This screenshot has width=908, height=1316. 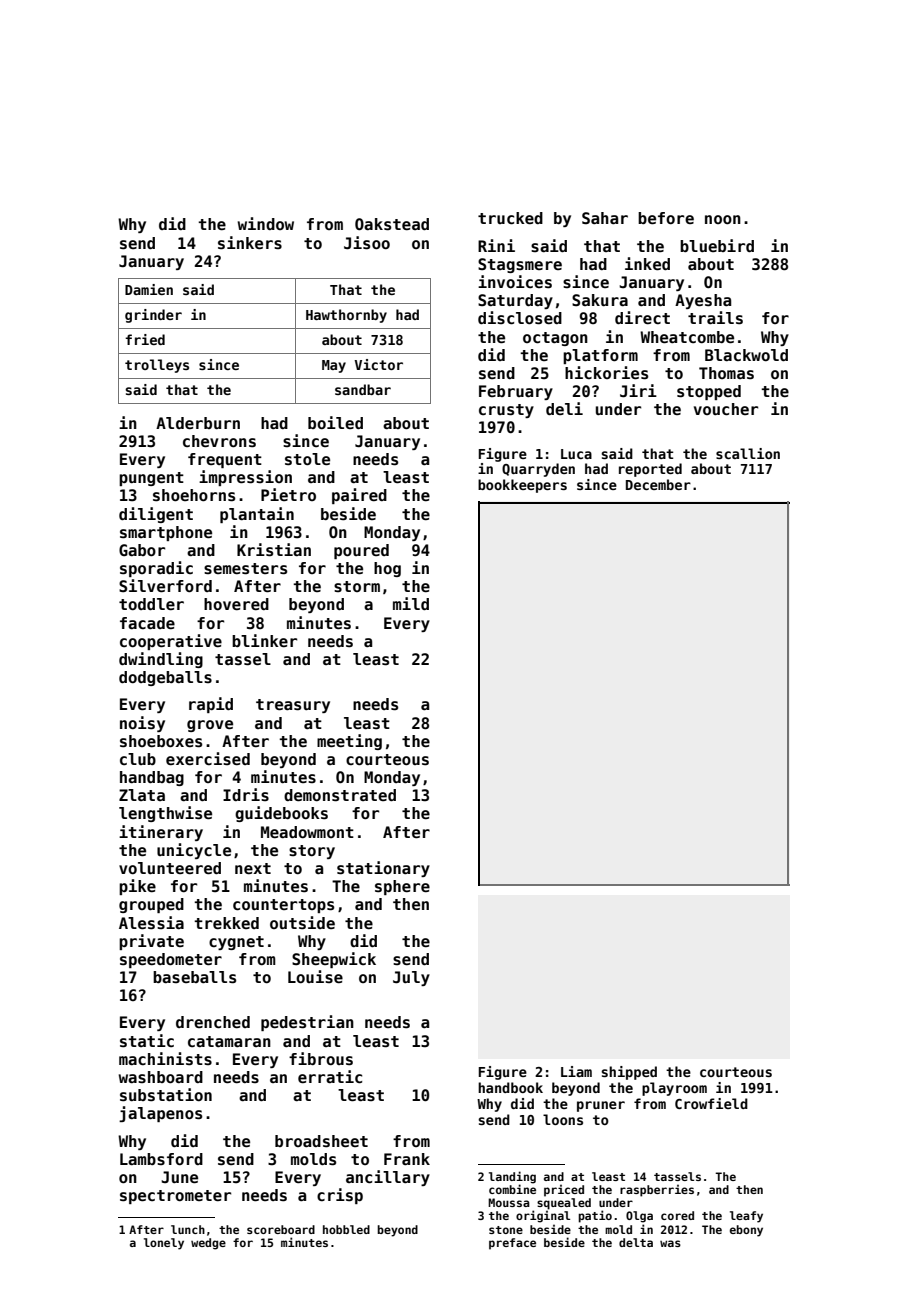 What do you see at coordinates (658, 484) in the screenshot?
I see `December` at bounding box center [658, 484].
